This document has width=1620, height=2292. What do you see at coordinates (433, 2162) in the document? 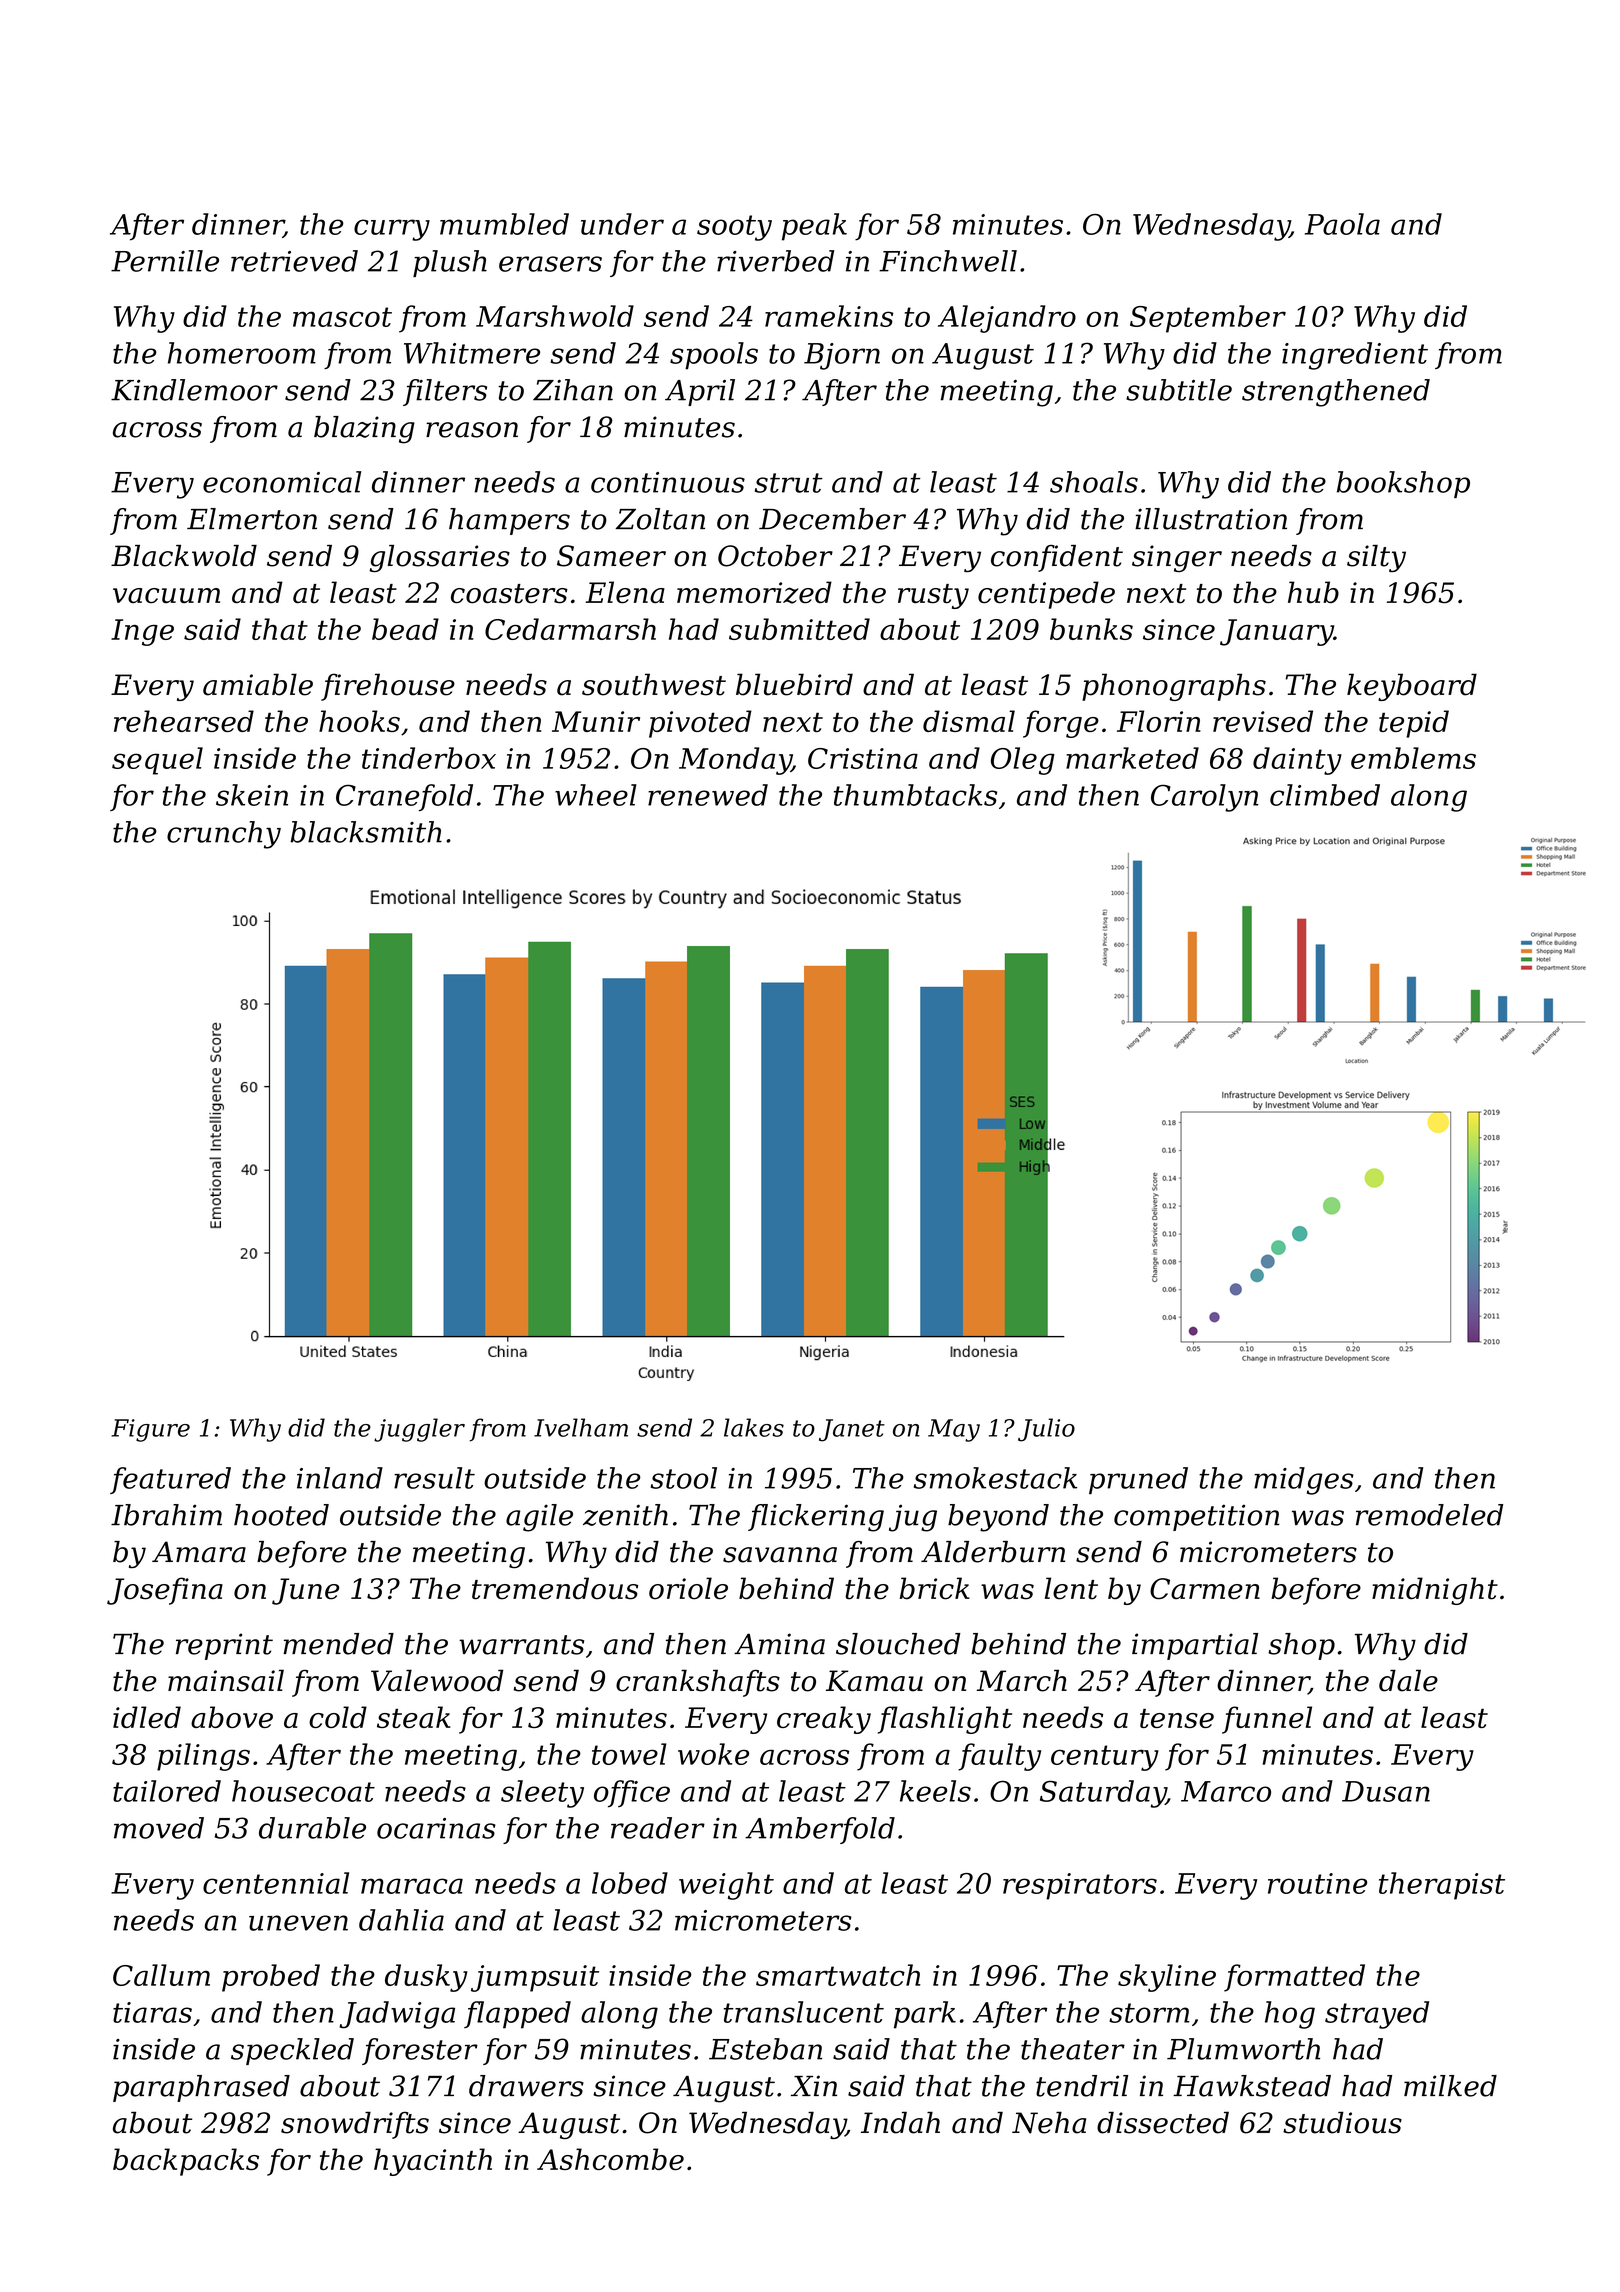
I see `hyacinth` at bounding box center [433, 2162].
